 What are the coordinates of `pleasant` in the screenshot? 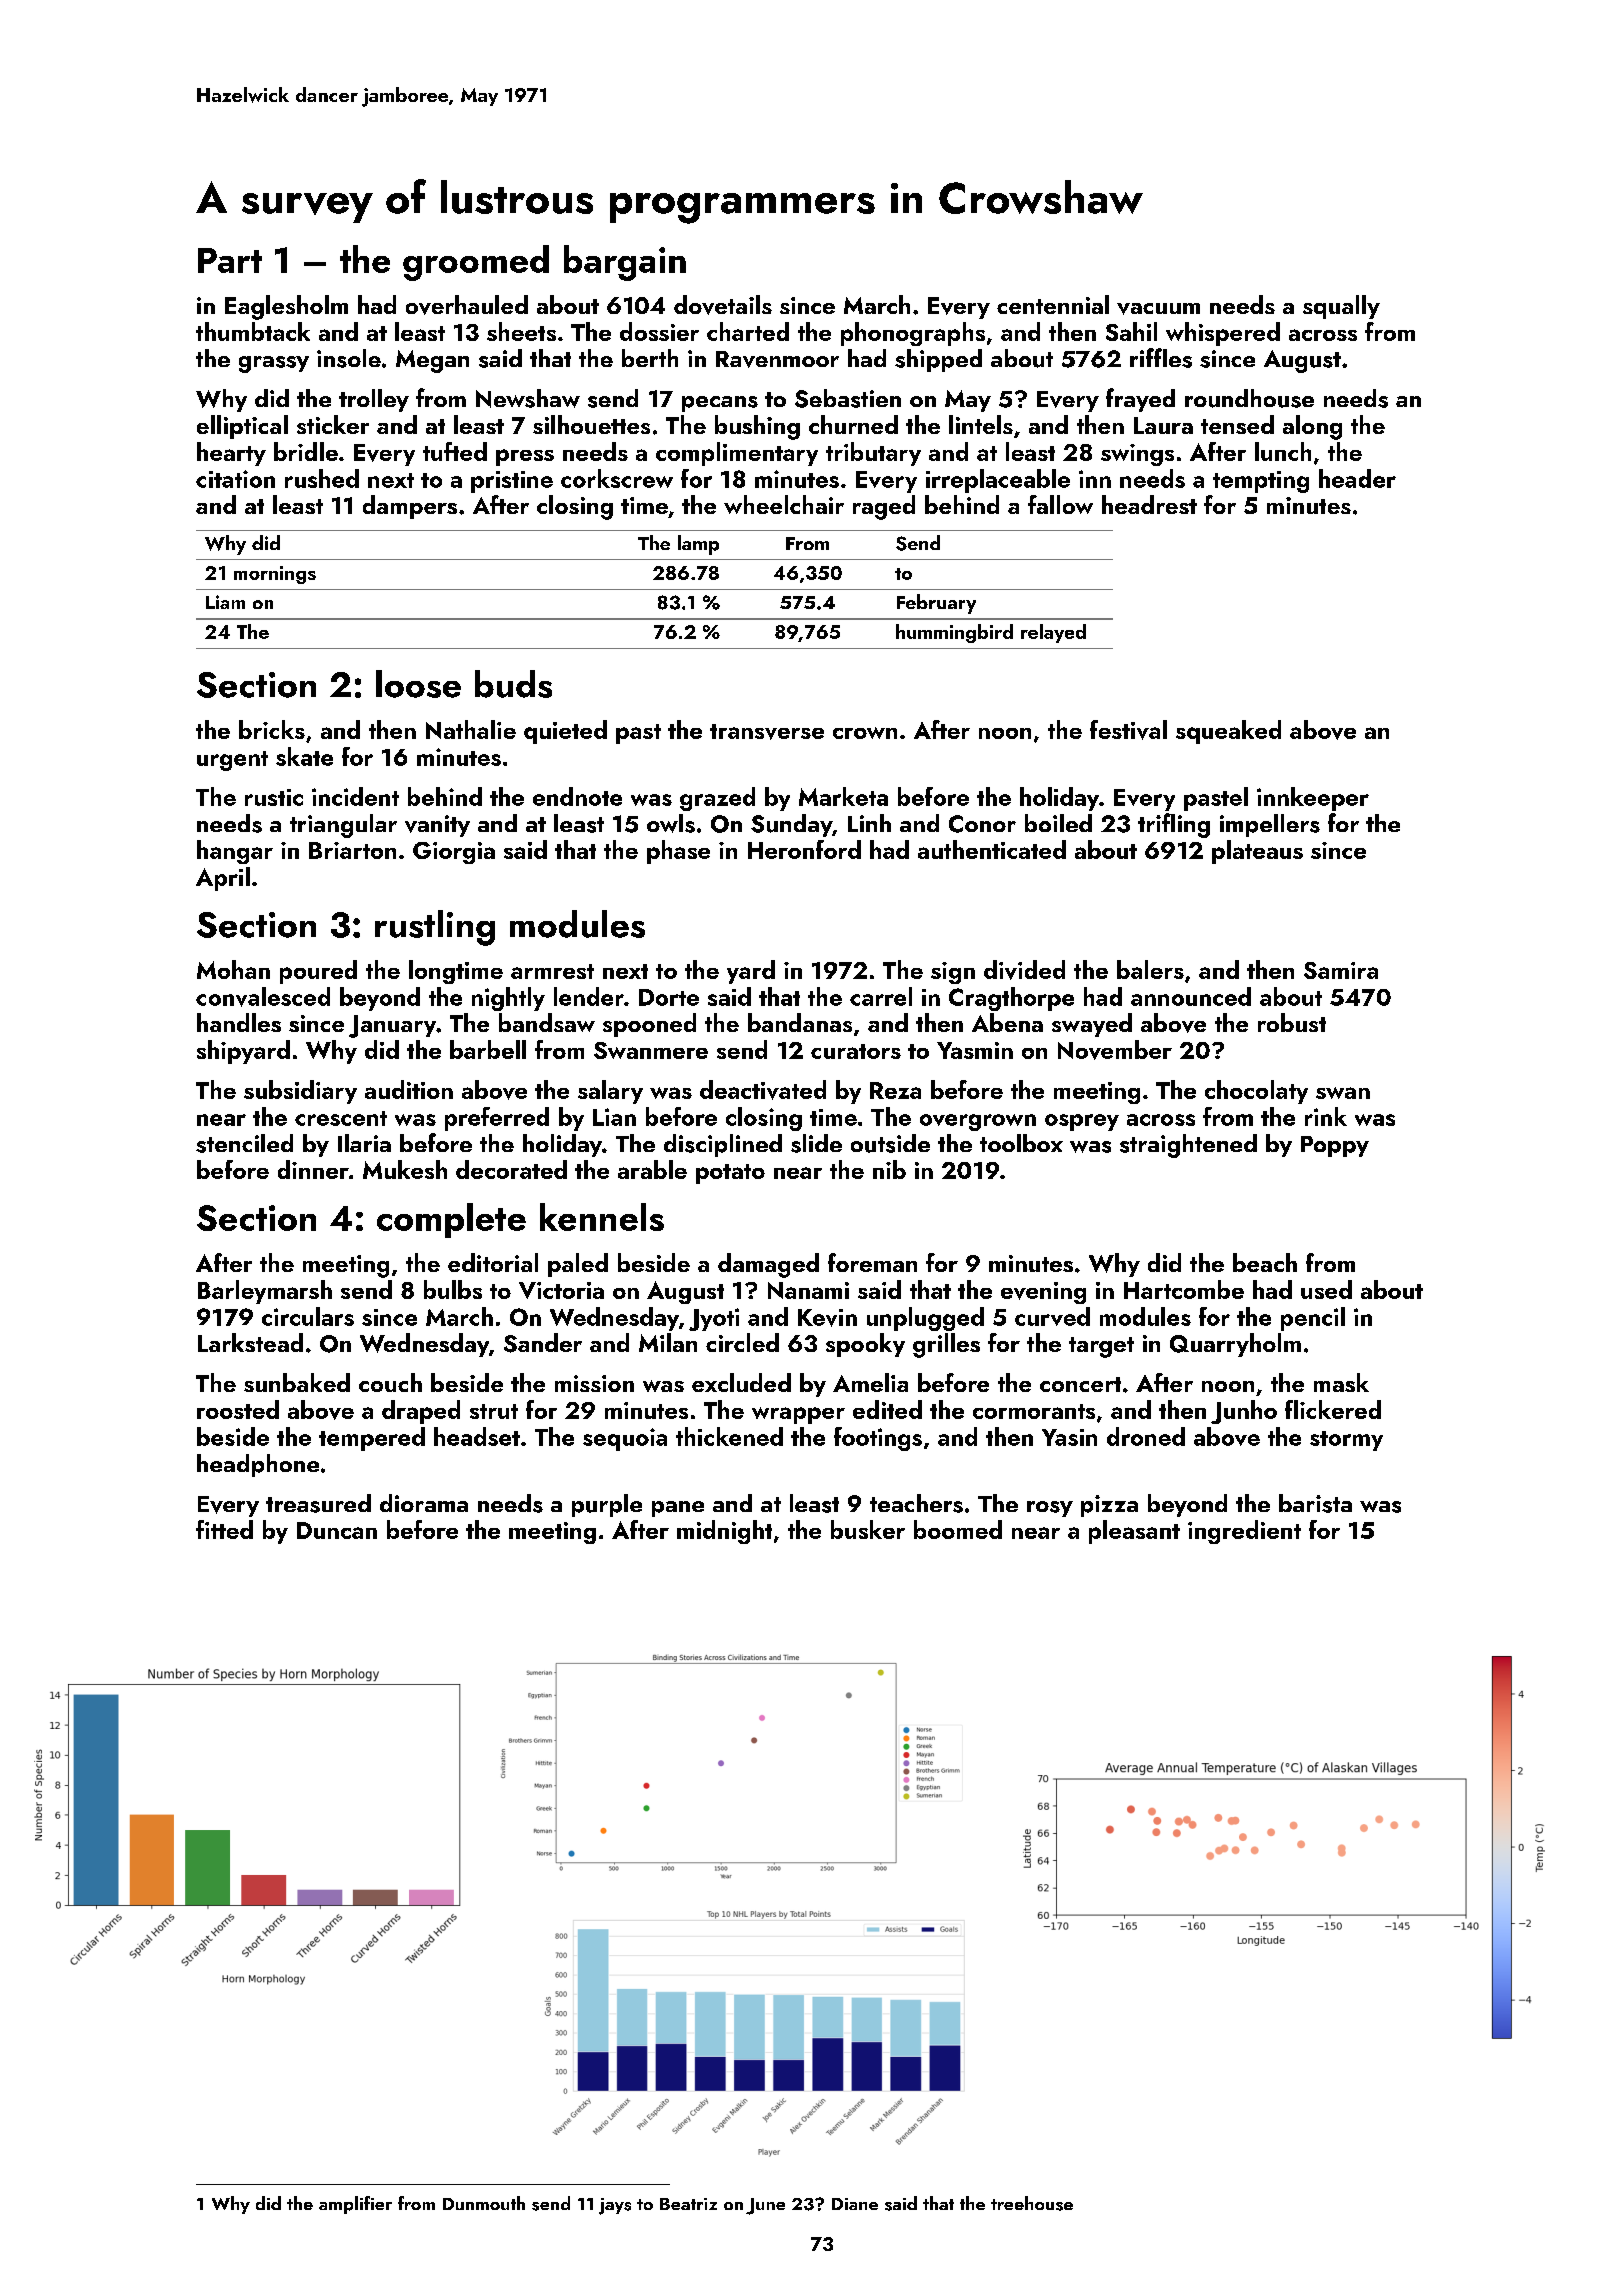 It's located at (1134, 1532).
